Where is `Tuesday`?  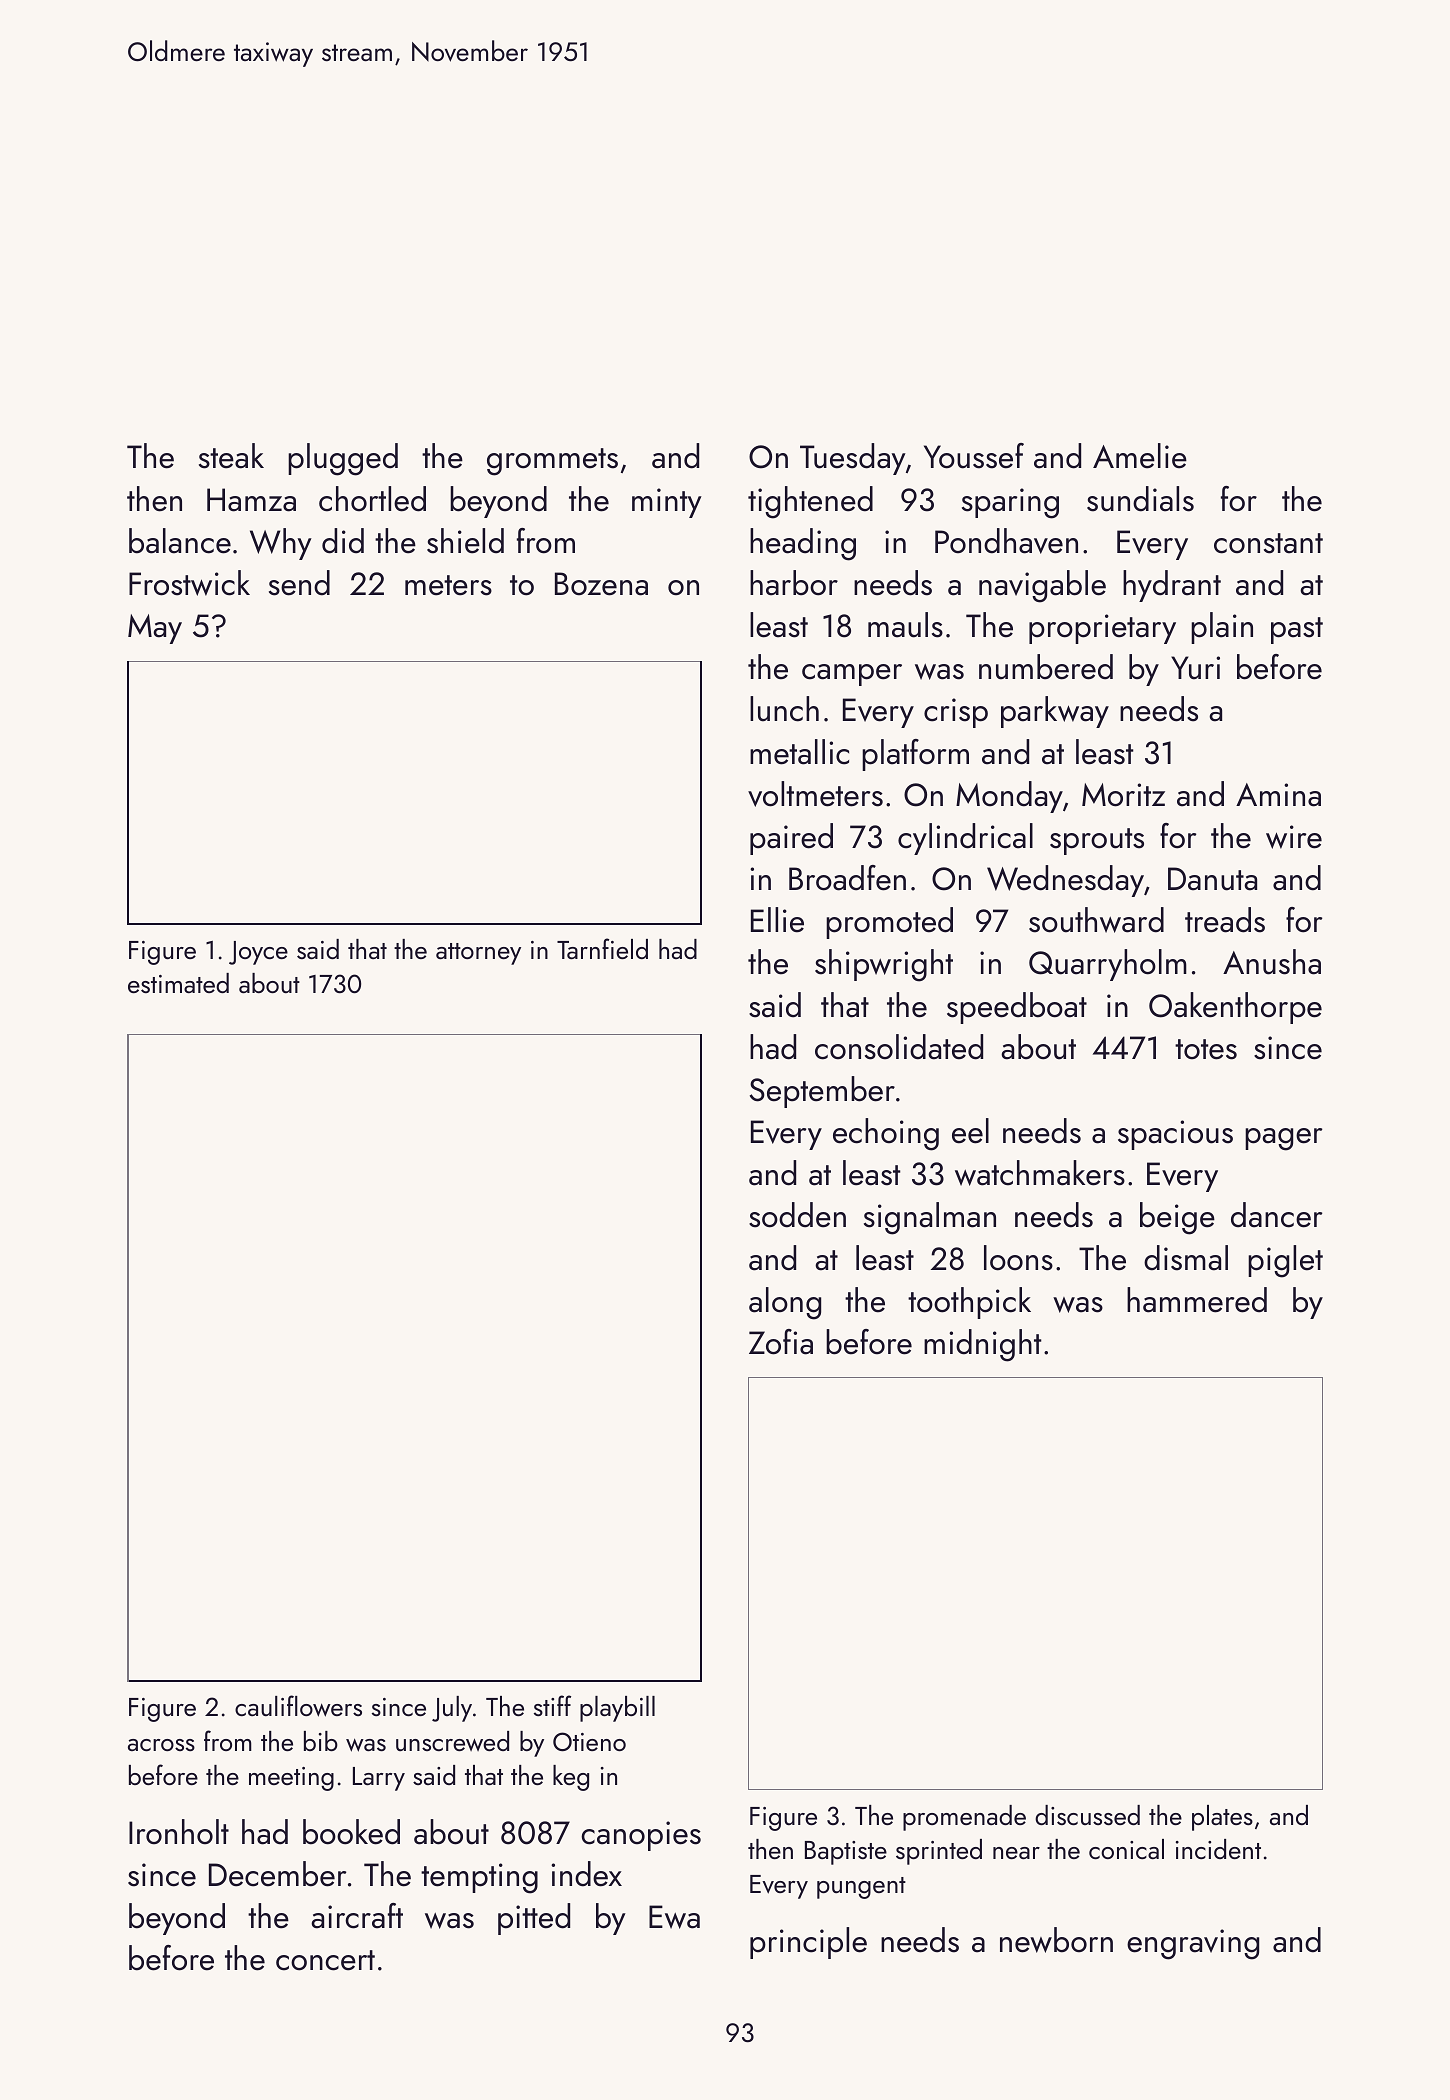
Tuesday is located at coordinates (853, 459).
